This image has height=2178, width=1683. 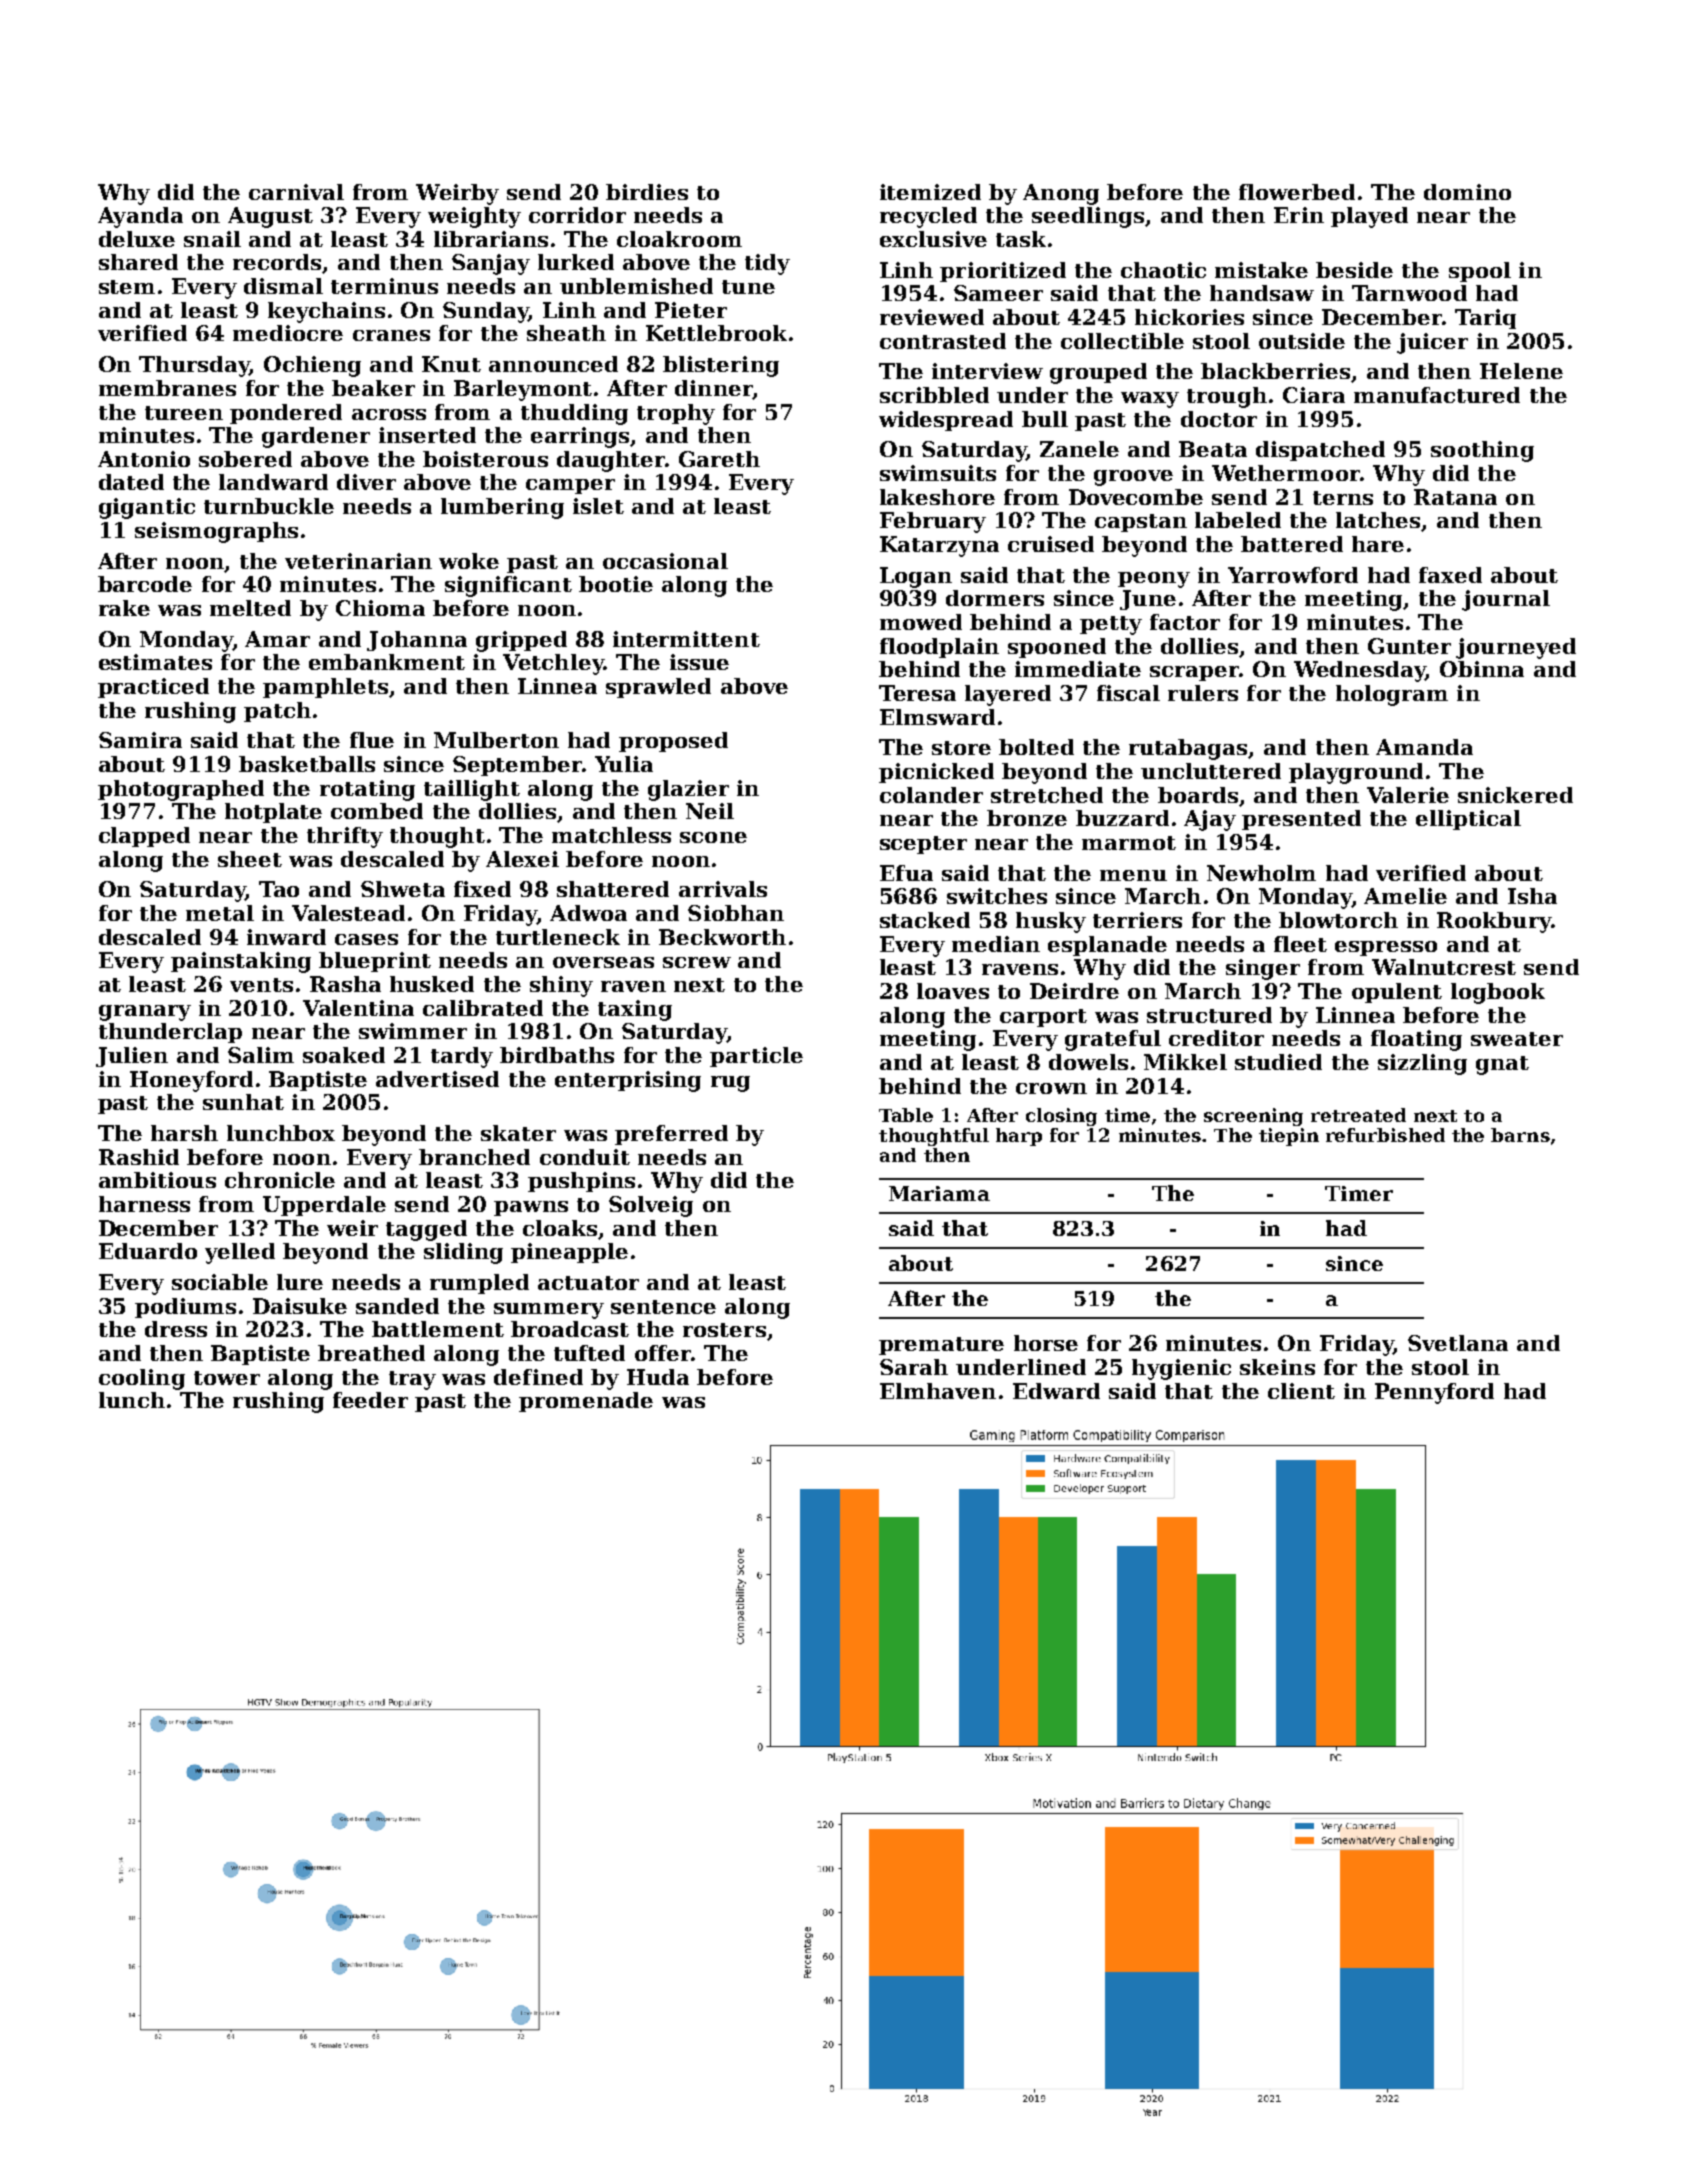 I want to click on carnival, so click(x=296, y=192).
